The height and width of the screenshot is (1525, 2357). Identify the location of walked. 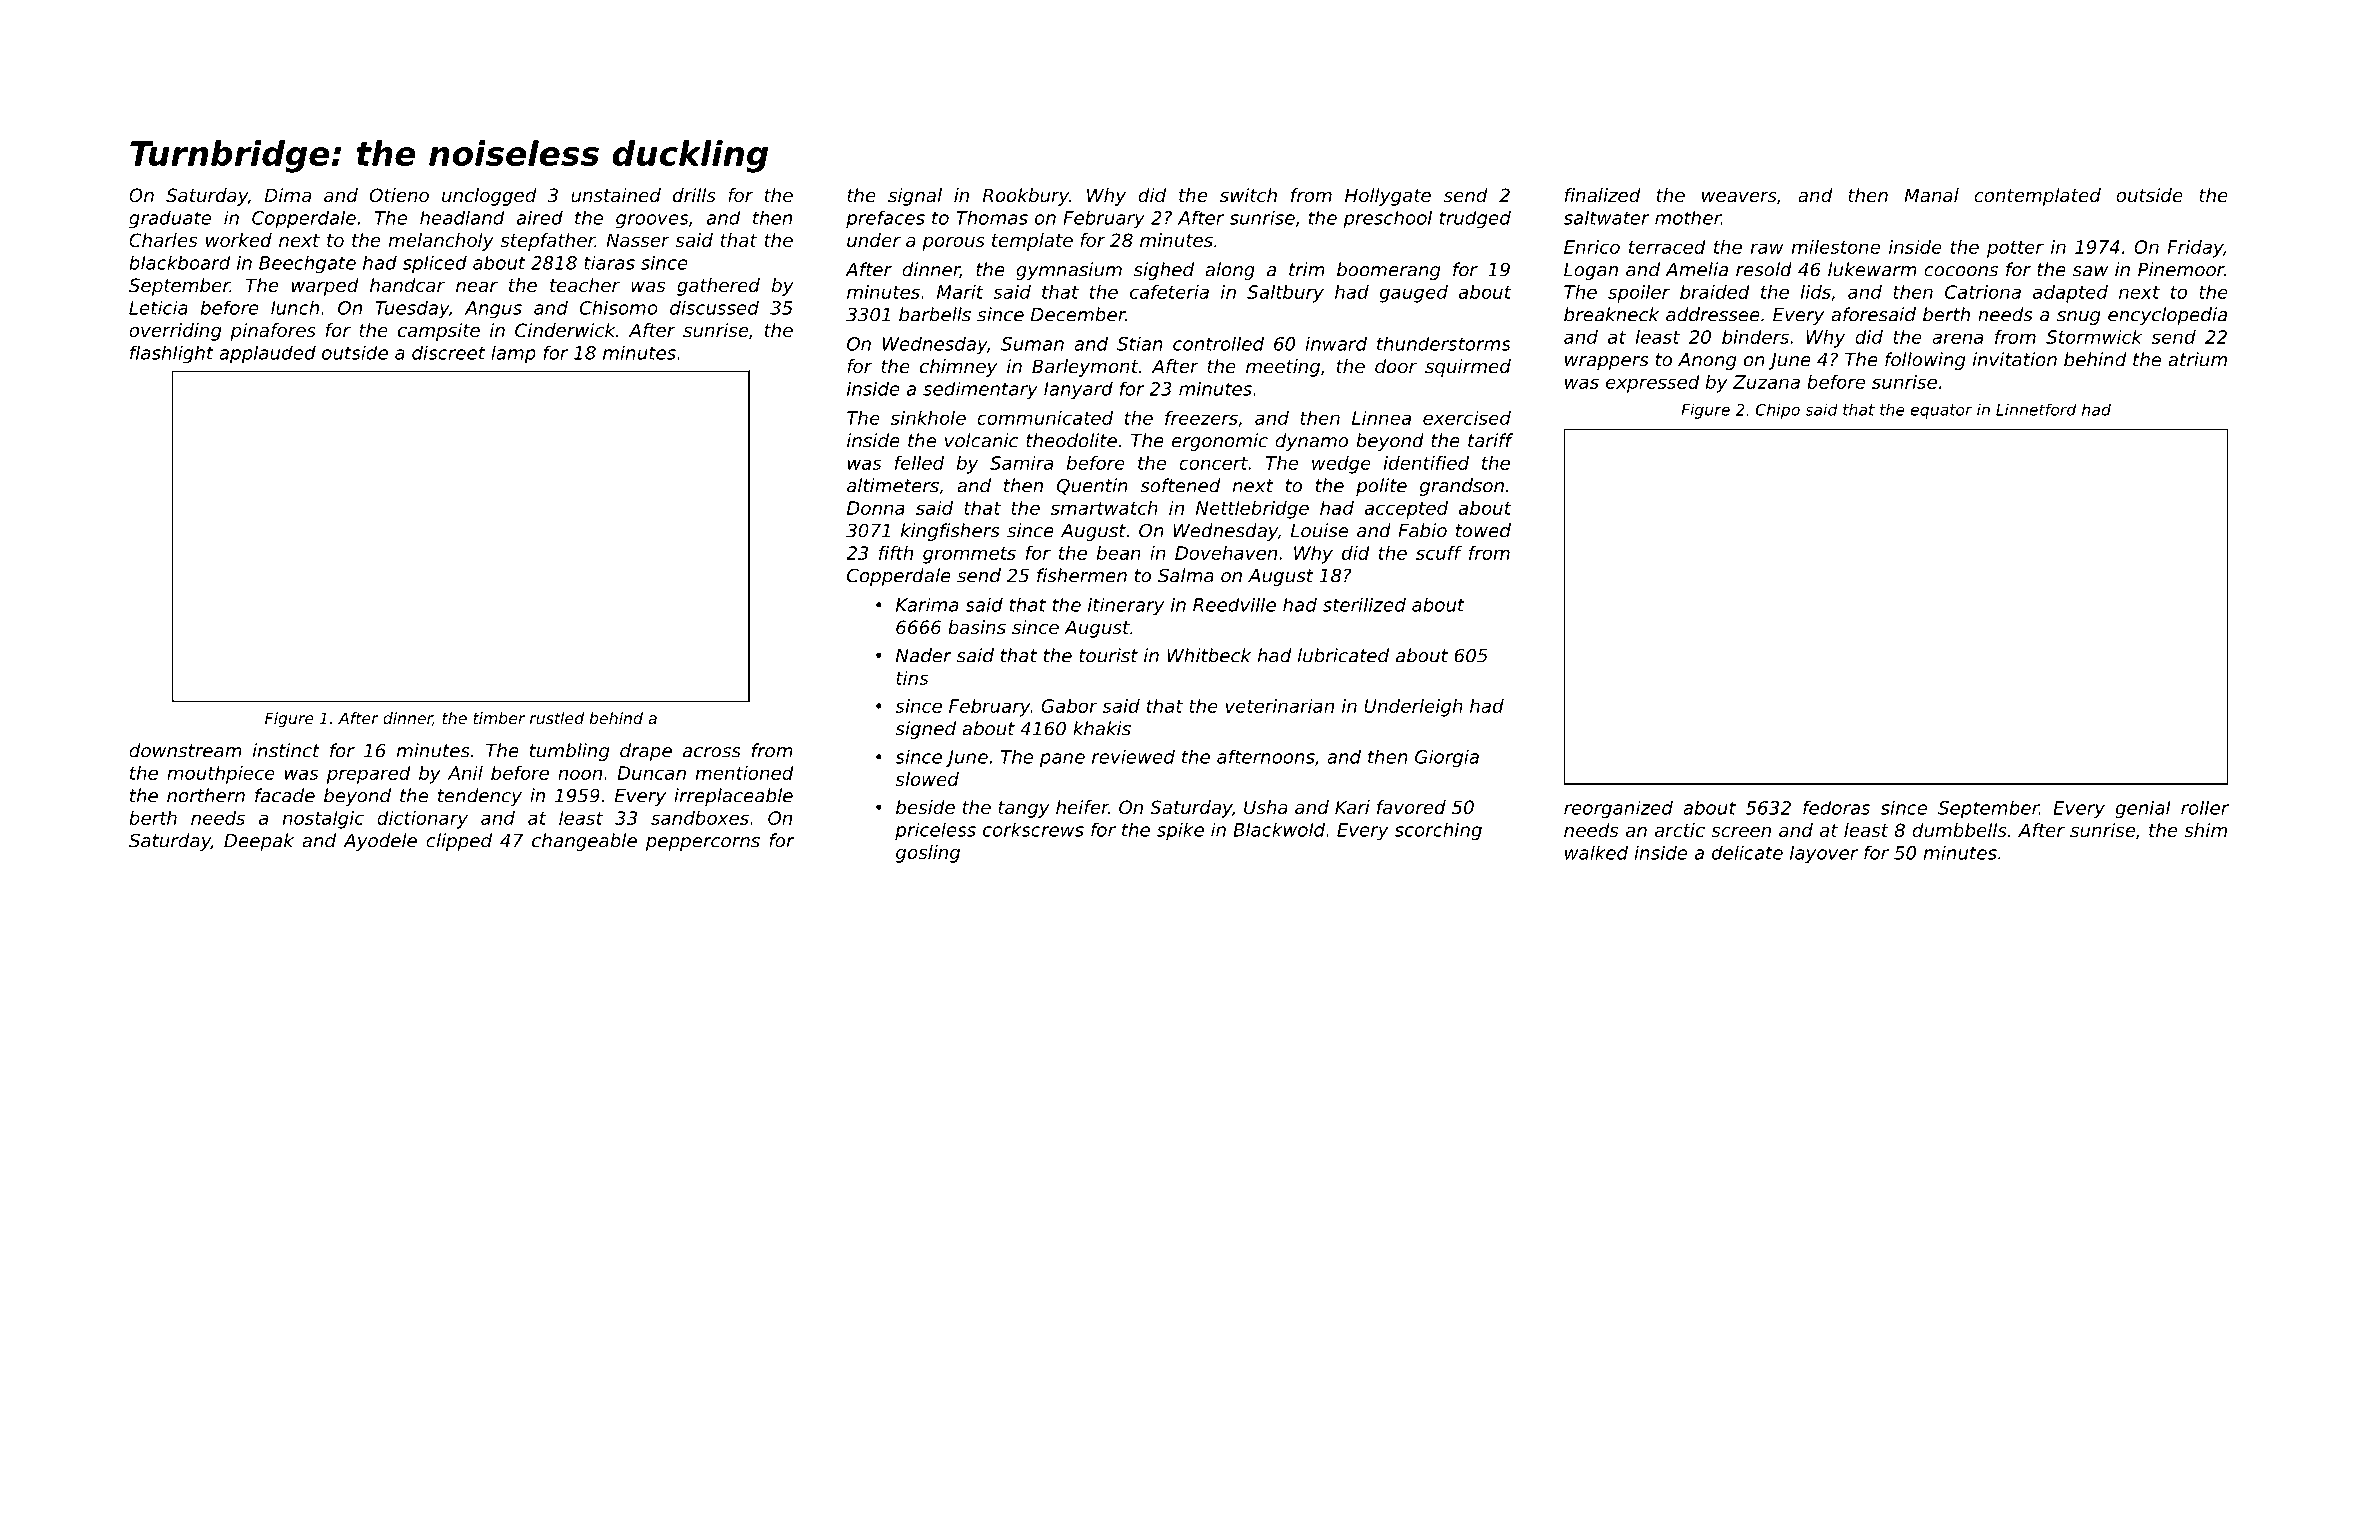
(1596, 852).
